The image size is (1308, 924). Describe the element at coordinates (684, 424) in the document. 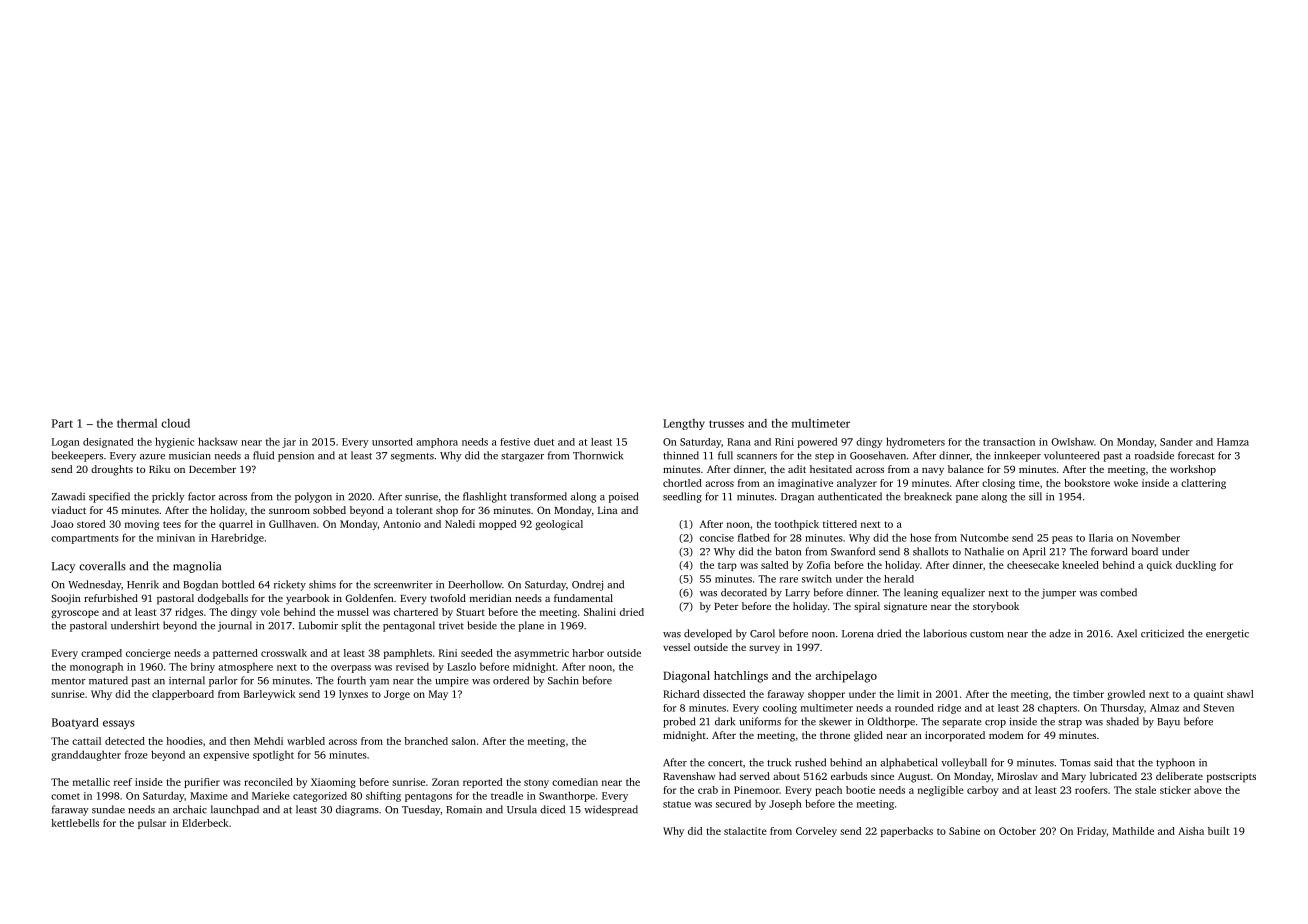

I see `Lengthy` at that location.
